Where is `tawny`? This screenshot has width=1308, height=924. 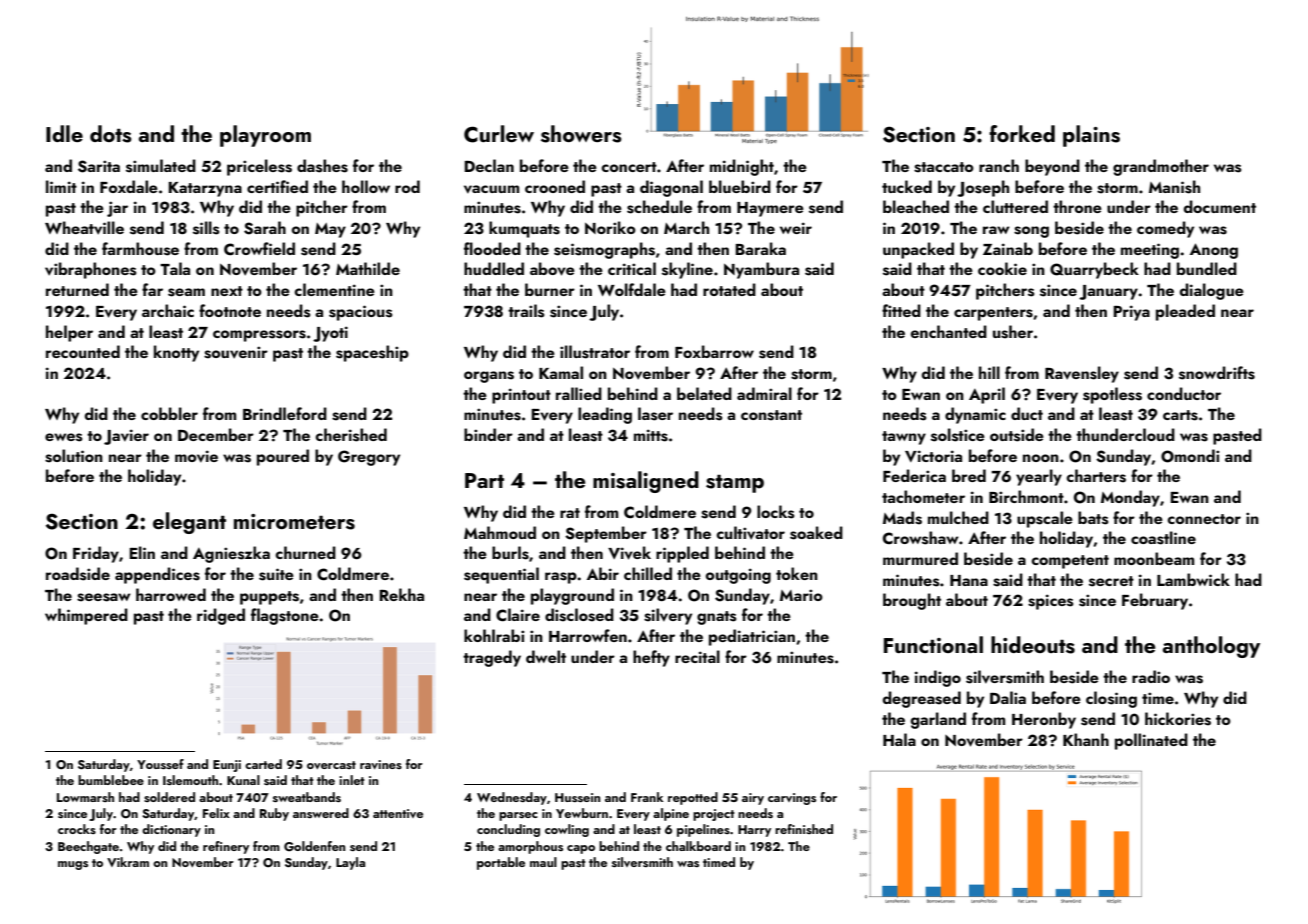
tawny is located at coordinates (904, 438).
